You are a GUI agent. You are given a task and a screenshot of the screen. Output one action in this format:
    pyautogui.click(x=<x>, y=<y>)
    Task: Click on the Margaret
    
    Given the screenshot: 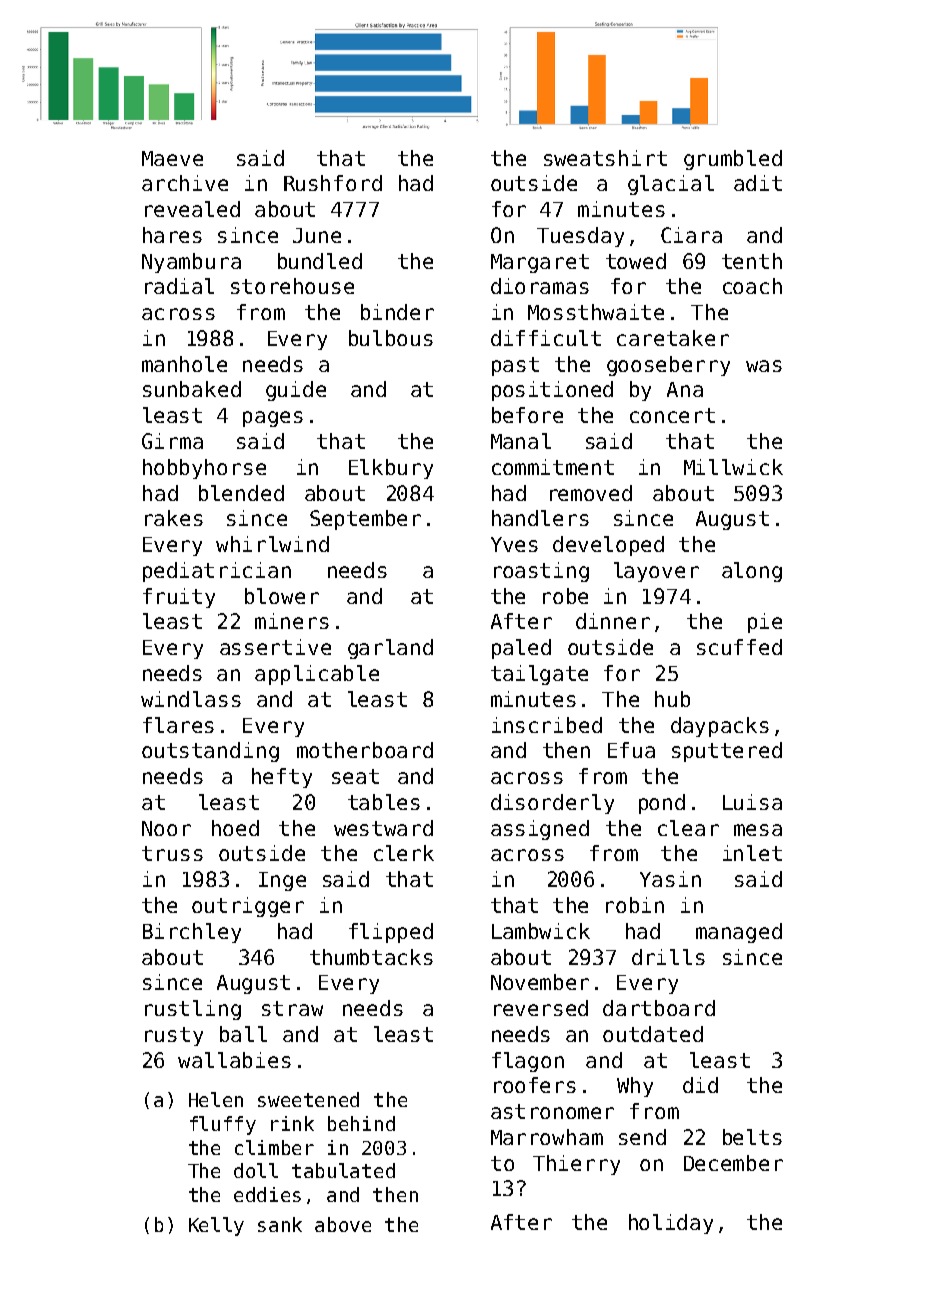 What is the action you would take?
    pyautogui.click(x=540, y=263)
